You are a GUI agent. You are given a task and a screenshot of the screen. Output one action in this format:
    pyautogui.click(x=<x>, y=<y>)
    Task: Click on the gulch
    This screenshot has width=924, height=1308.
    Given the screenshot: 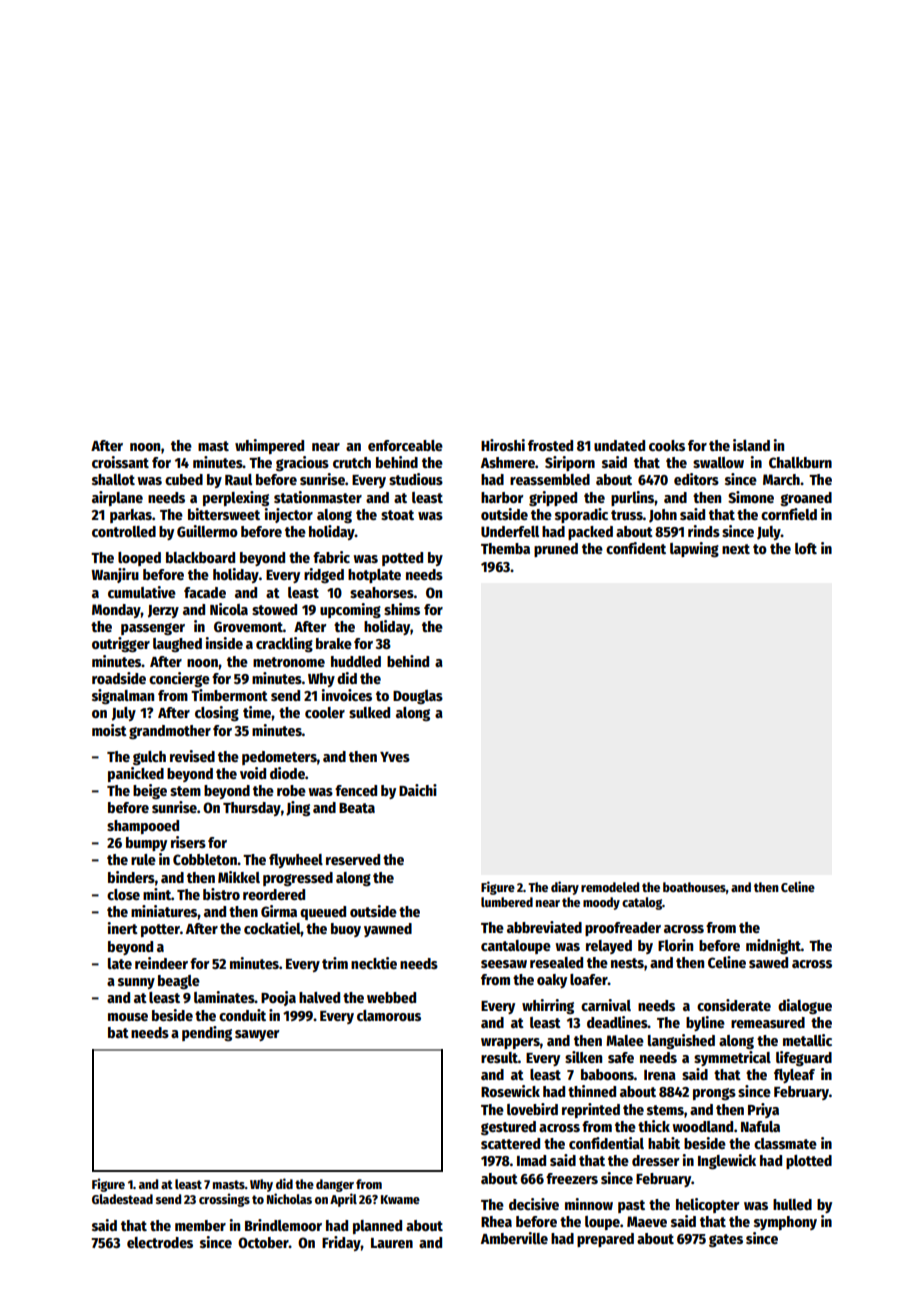 What is the action you would take?
    pyautogui.click(x=149, y=758)
